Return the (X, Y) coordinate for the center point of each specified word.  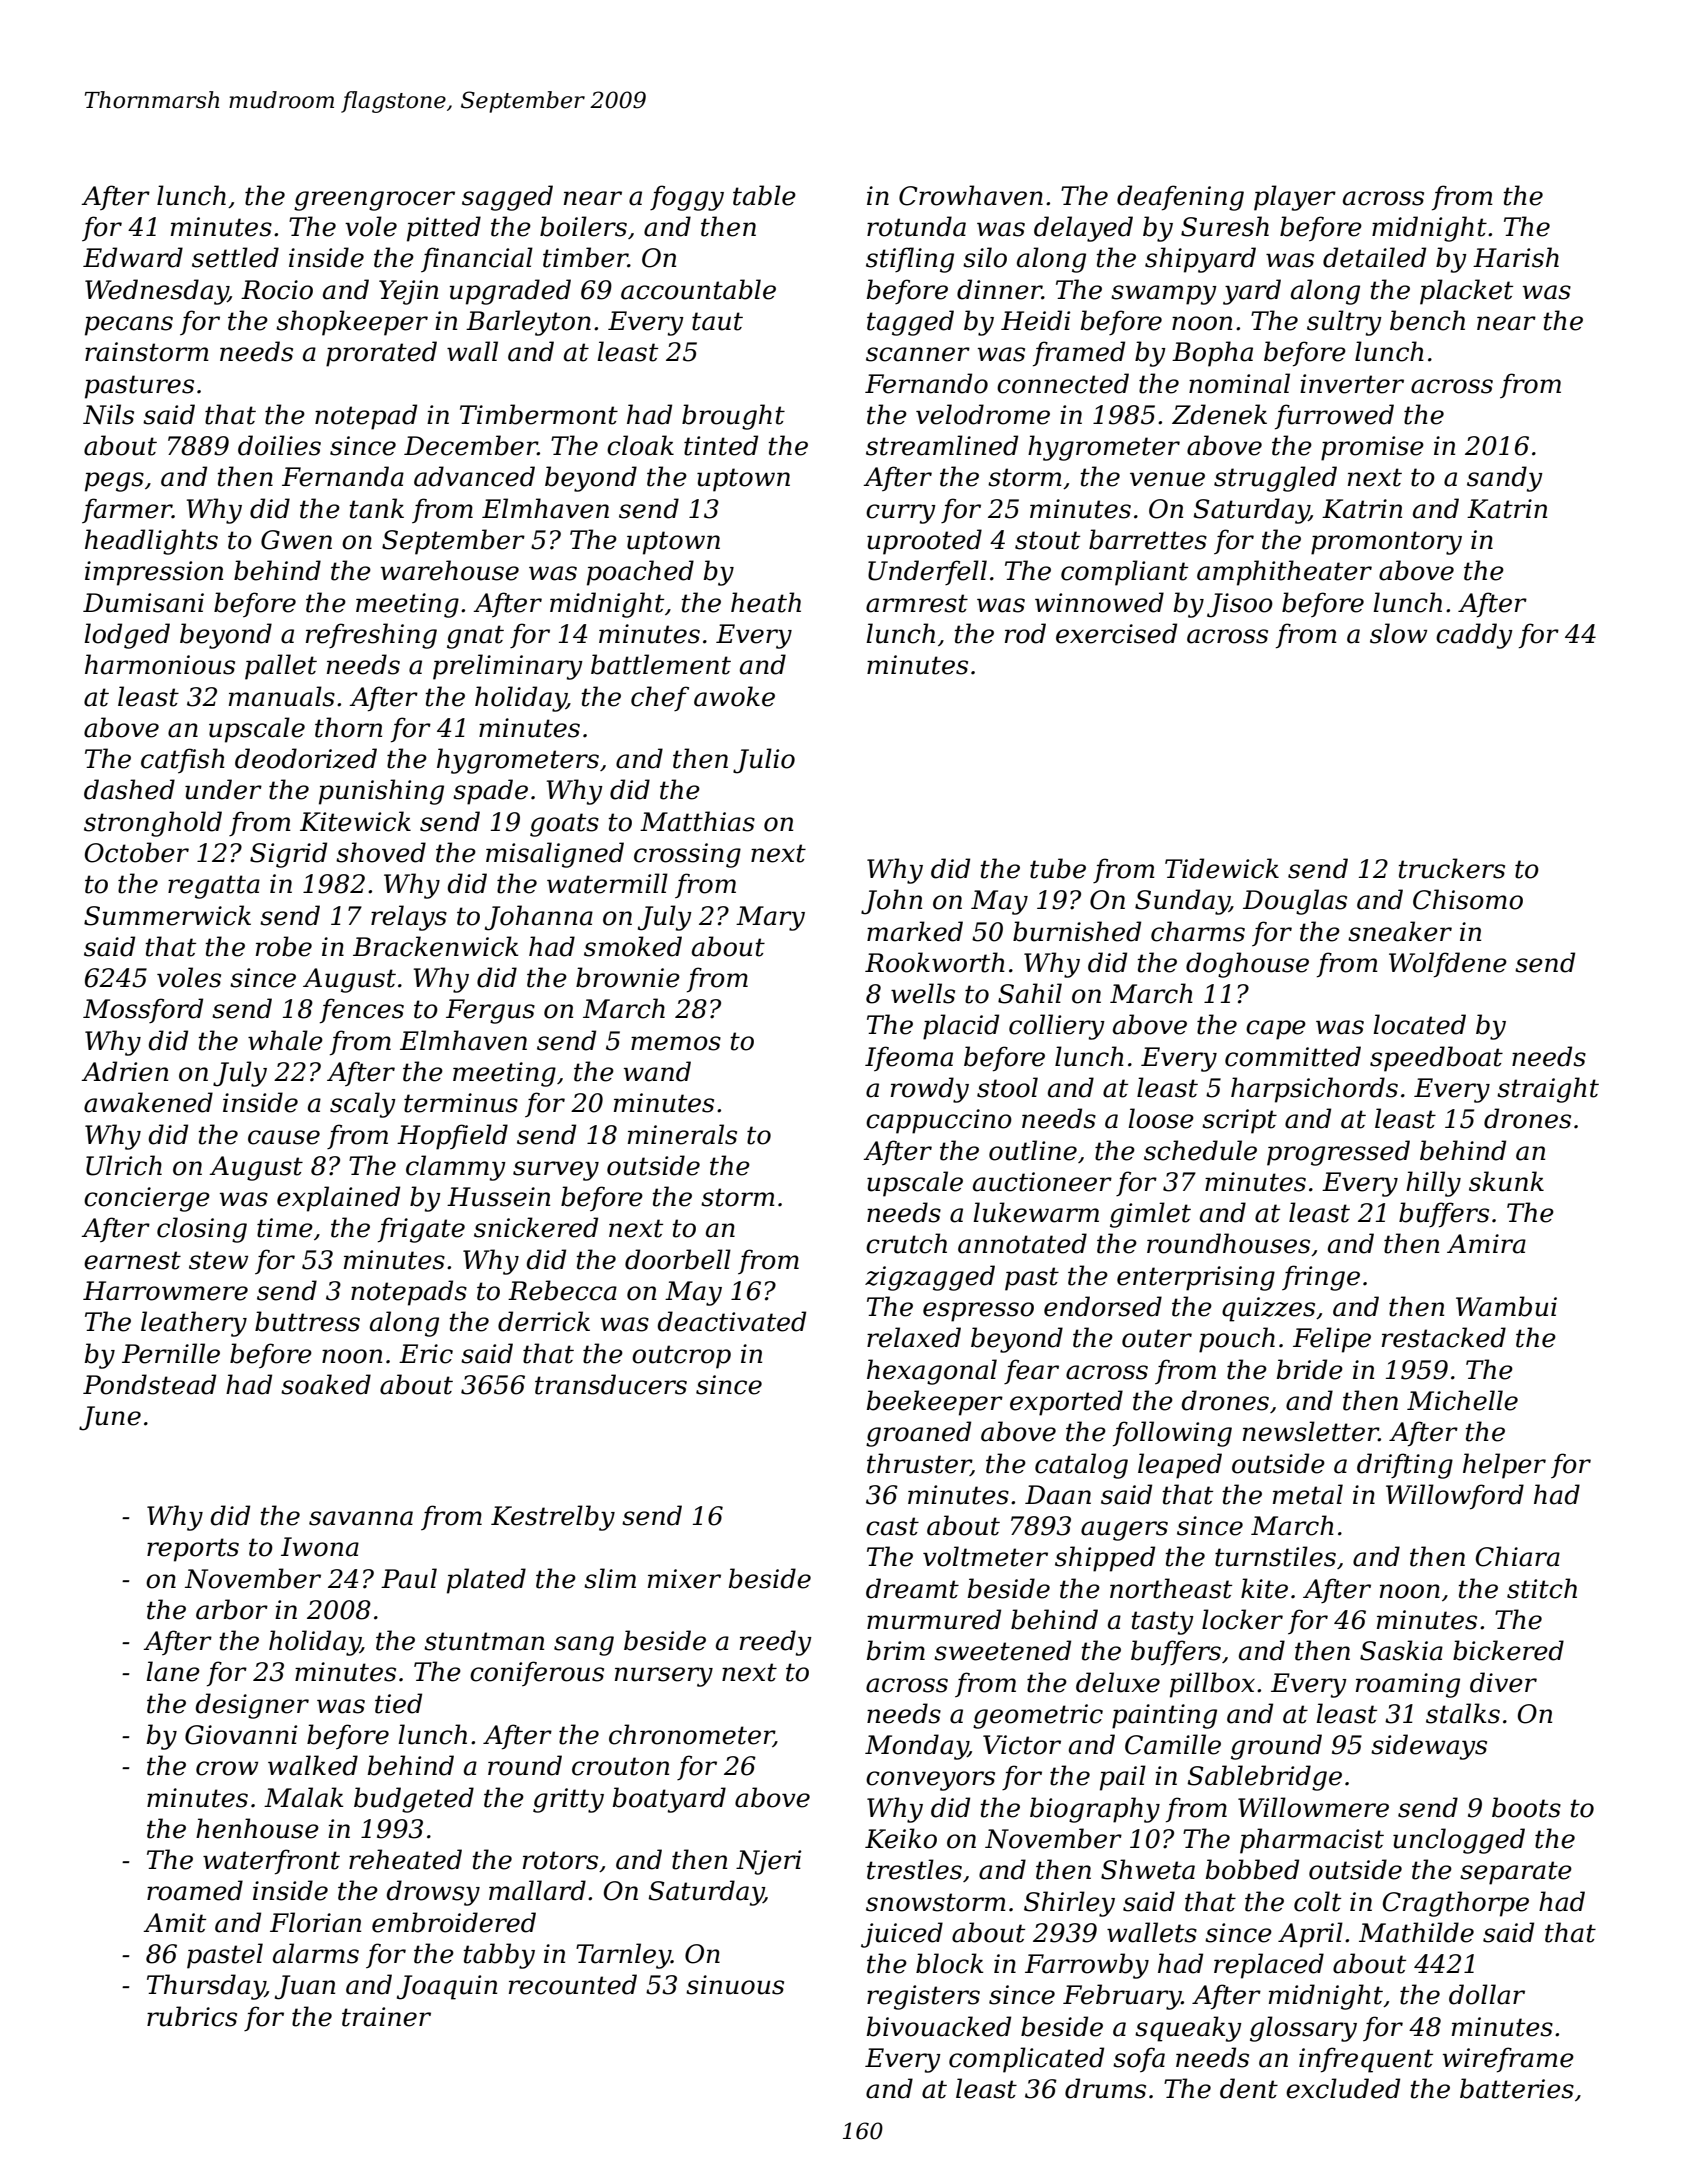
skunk (1506, 1181)
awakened (148, 1102)
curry (901, 514)
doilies (279, 445)
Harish (1516, 257)
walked (313, 1765)
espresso (978, 1312)
